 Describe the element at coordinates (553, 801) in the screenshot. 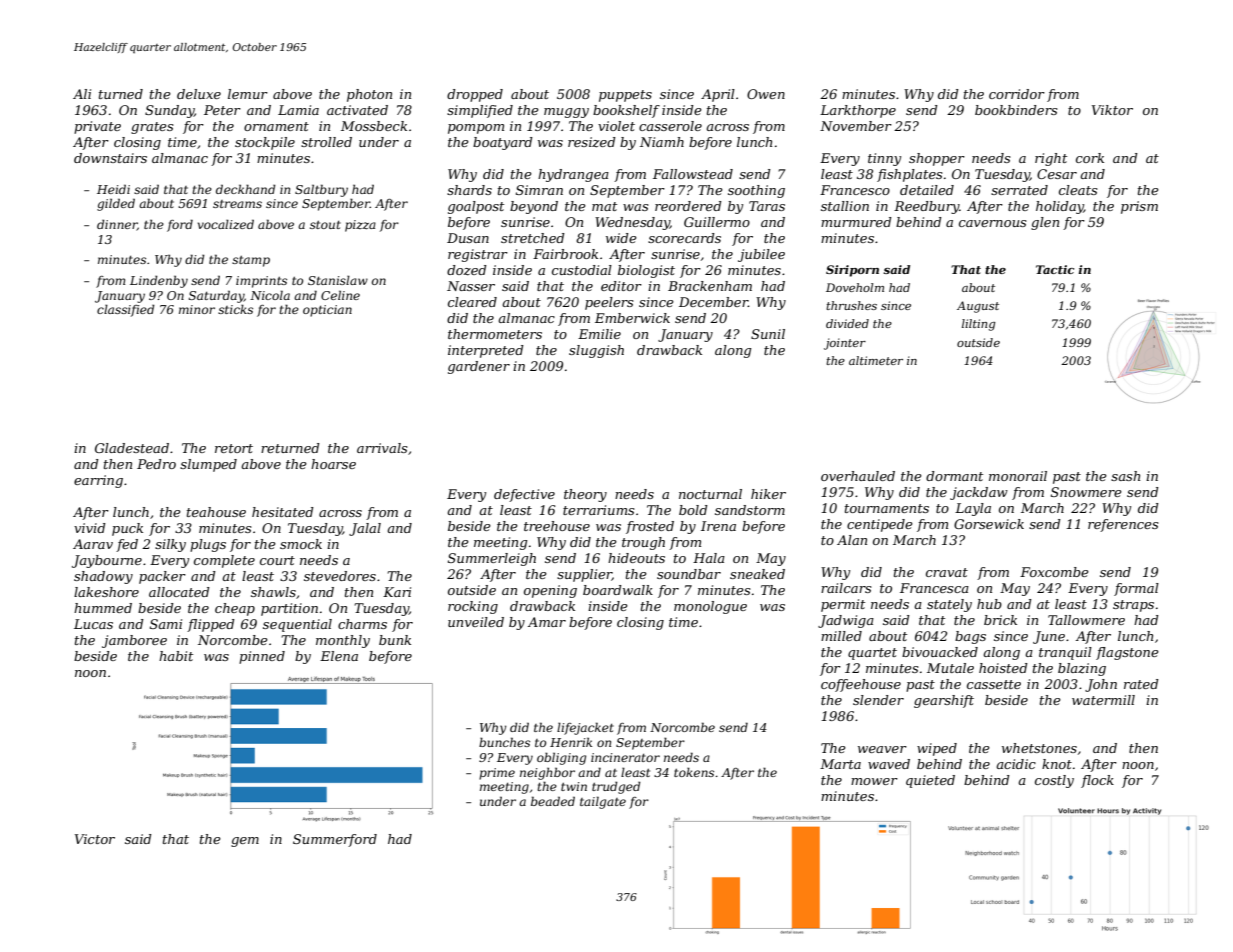

I see `beaded` at that location.
